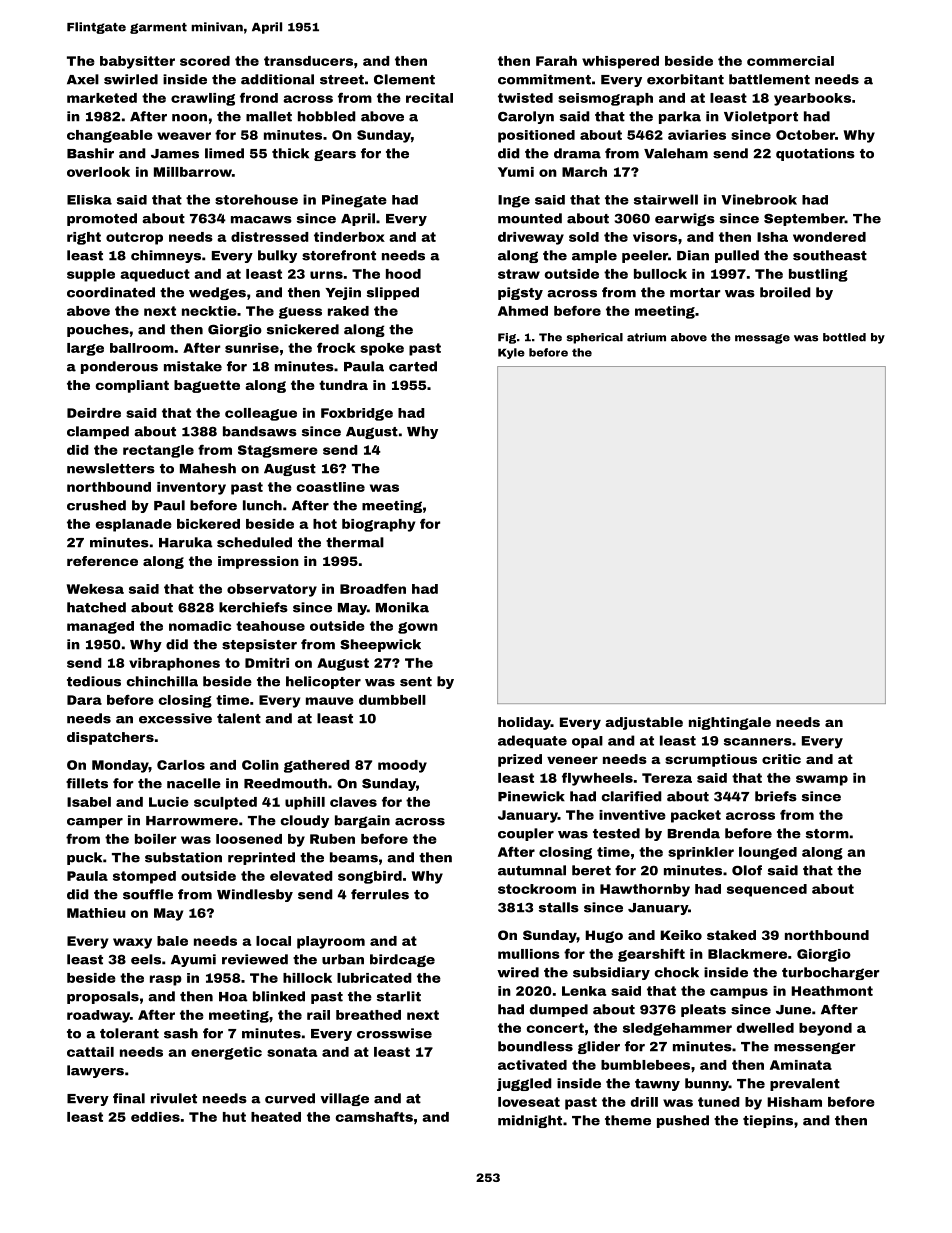 Image resolution: width=952 pixels, height=1233 pixels. Describe the element at coordinates (556, 61) in the image. I see `Farah` at that location.
